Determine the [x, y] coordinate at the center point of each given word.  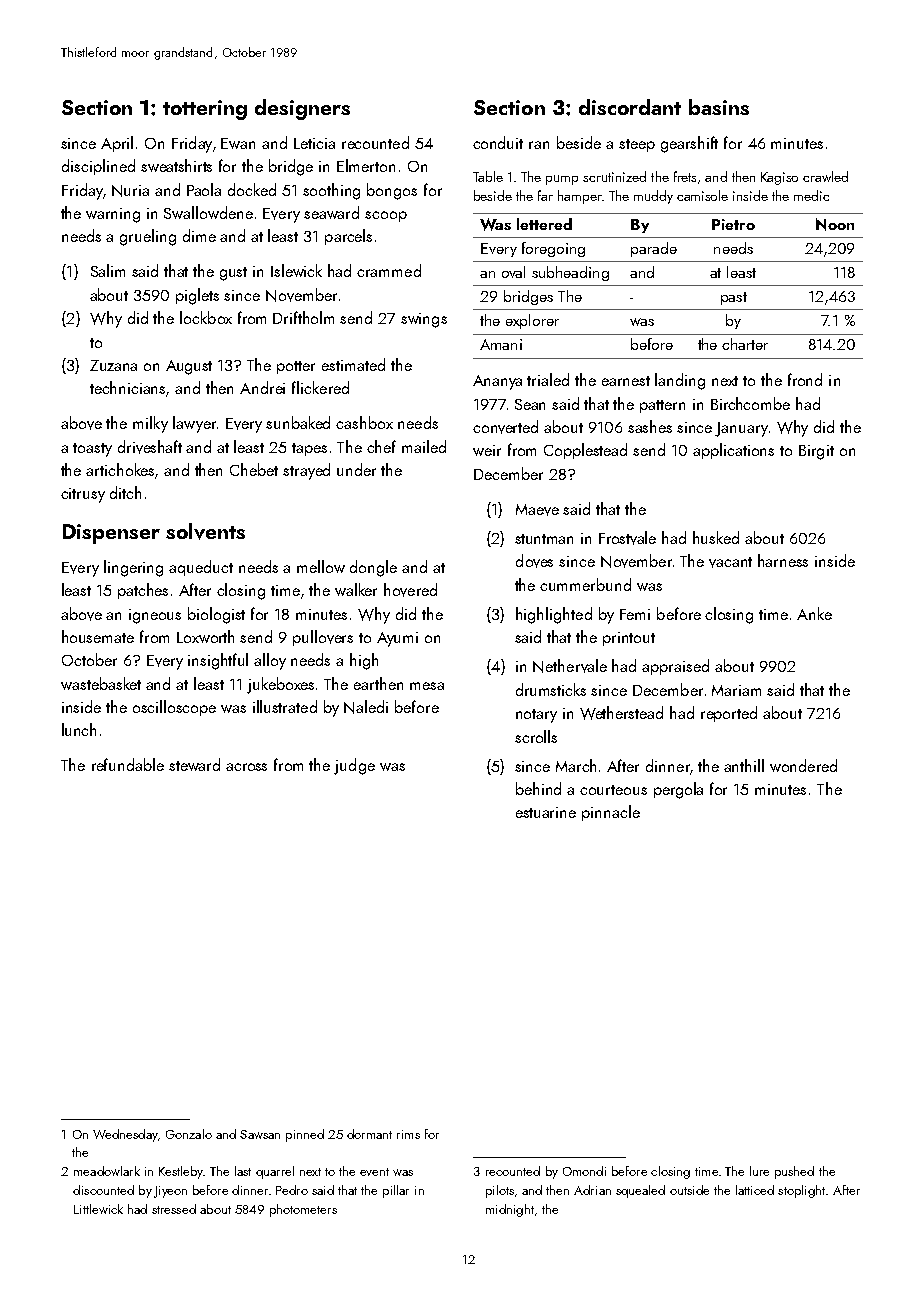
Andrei [262, 387]
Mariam [736, 690]
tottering [205, 110]
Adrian [592, 1190]
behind [538, 788]
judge [354, 766]
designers [302, 109]
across [246, 767]
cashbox [364, 422]
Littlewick [98, 1209]
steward [194, 764]
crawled [825, 176]
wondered [803, 765]
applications [733, 451]
